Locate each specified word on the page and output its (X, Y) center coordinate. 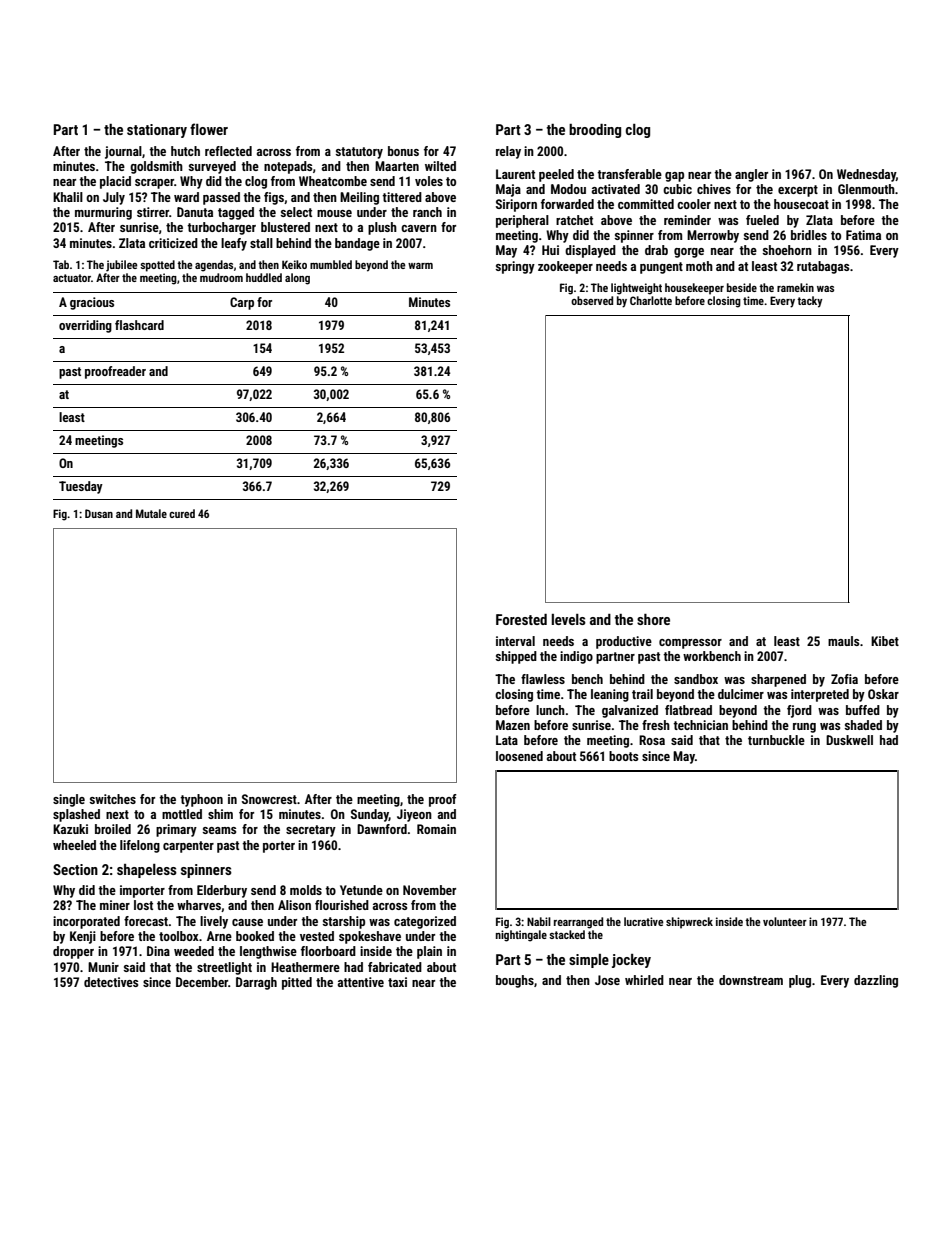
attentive (361, 982)
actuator (72, 278)
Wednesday (866, 175)
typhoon (201, 800)
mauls (843, 641)
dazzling (876, 981)
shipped (516, 657)
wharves (199, 905)
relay (508, 152)
